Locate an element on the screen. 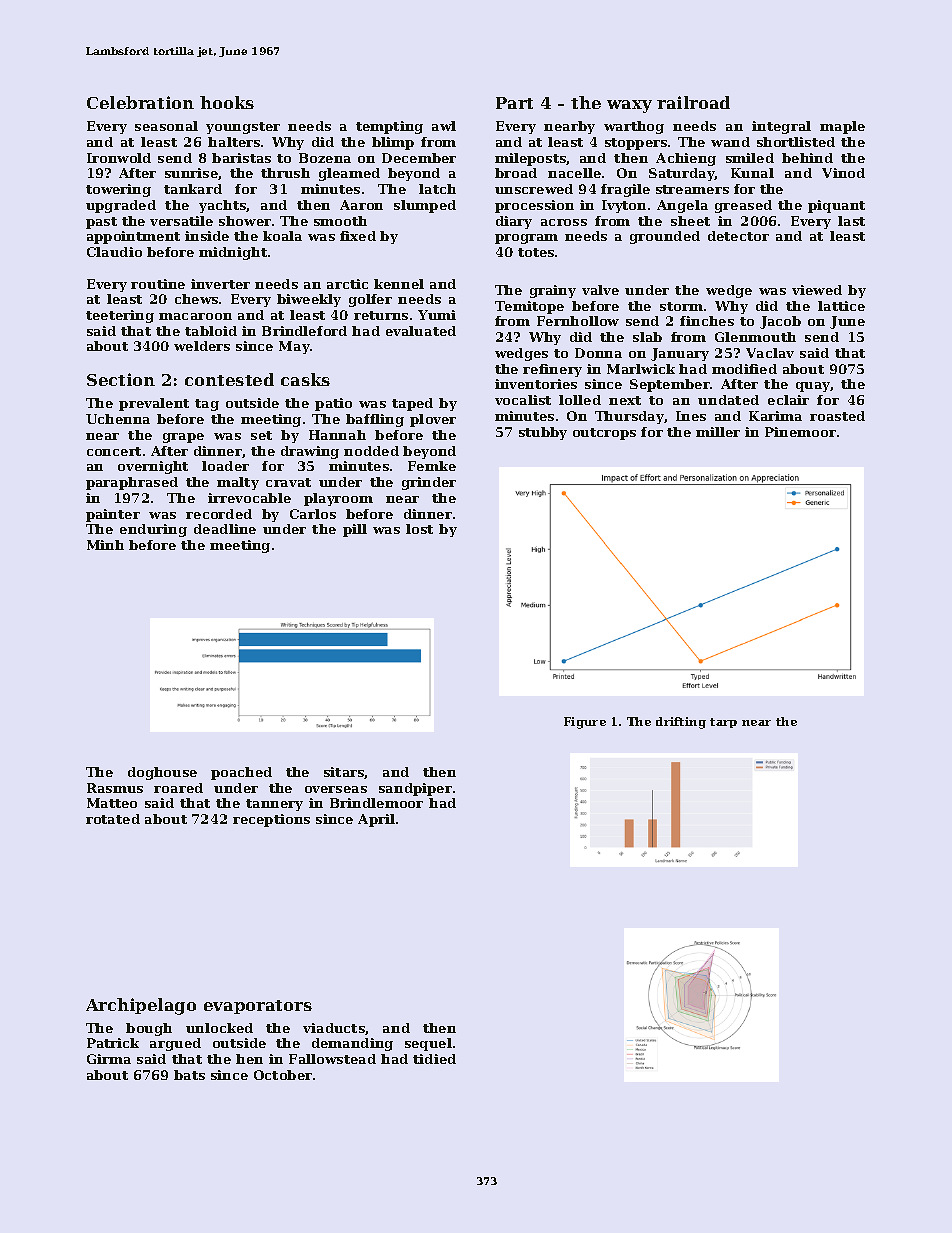 Image resolution: width=952 pixels, height=1233 pixels. viewed is located at coordinates (817, 290).
